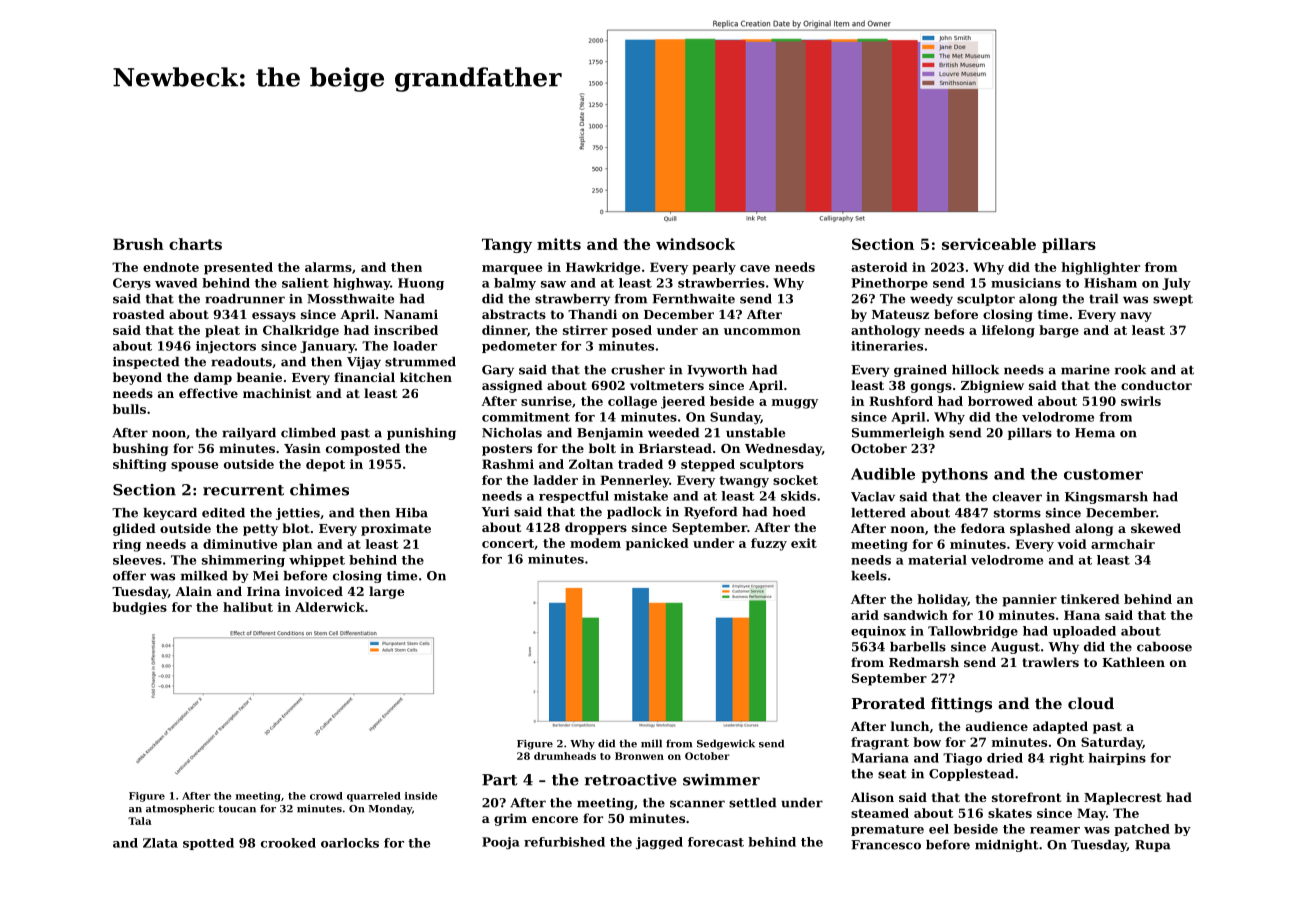  I want to click on mill, so click(651, 743).
